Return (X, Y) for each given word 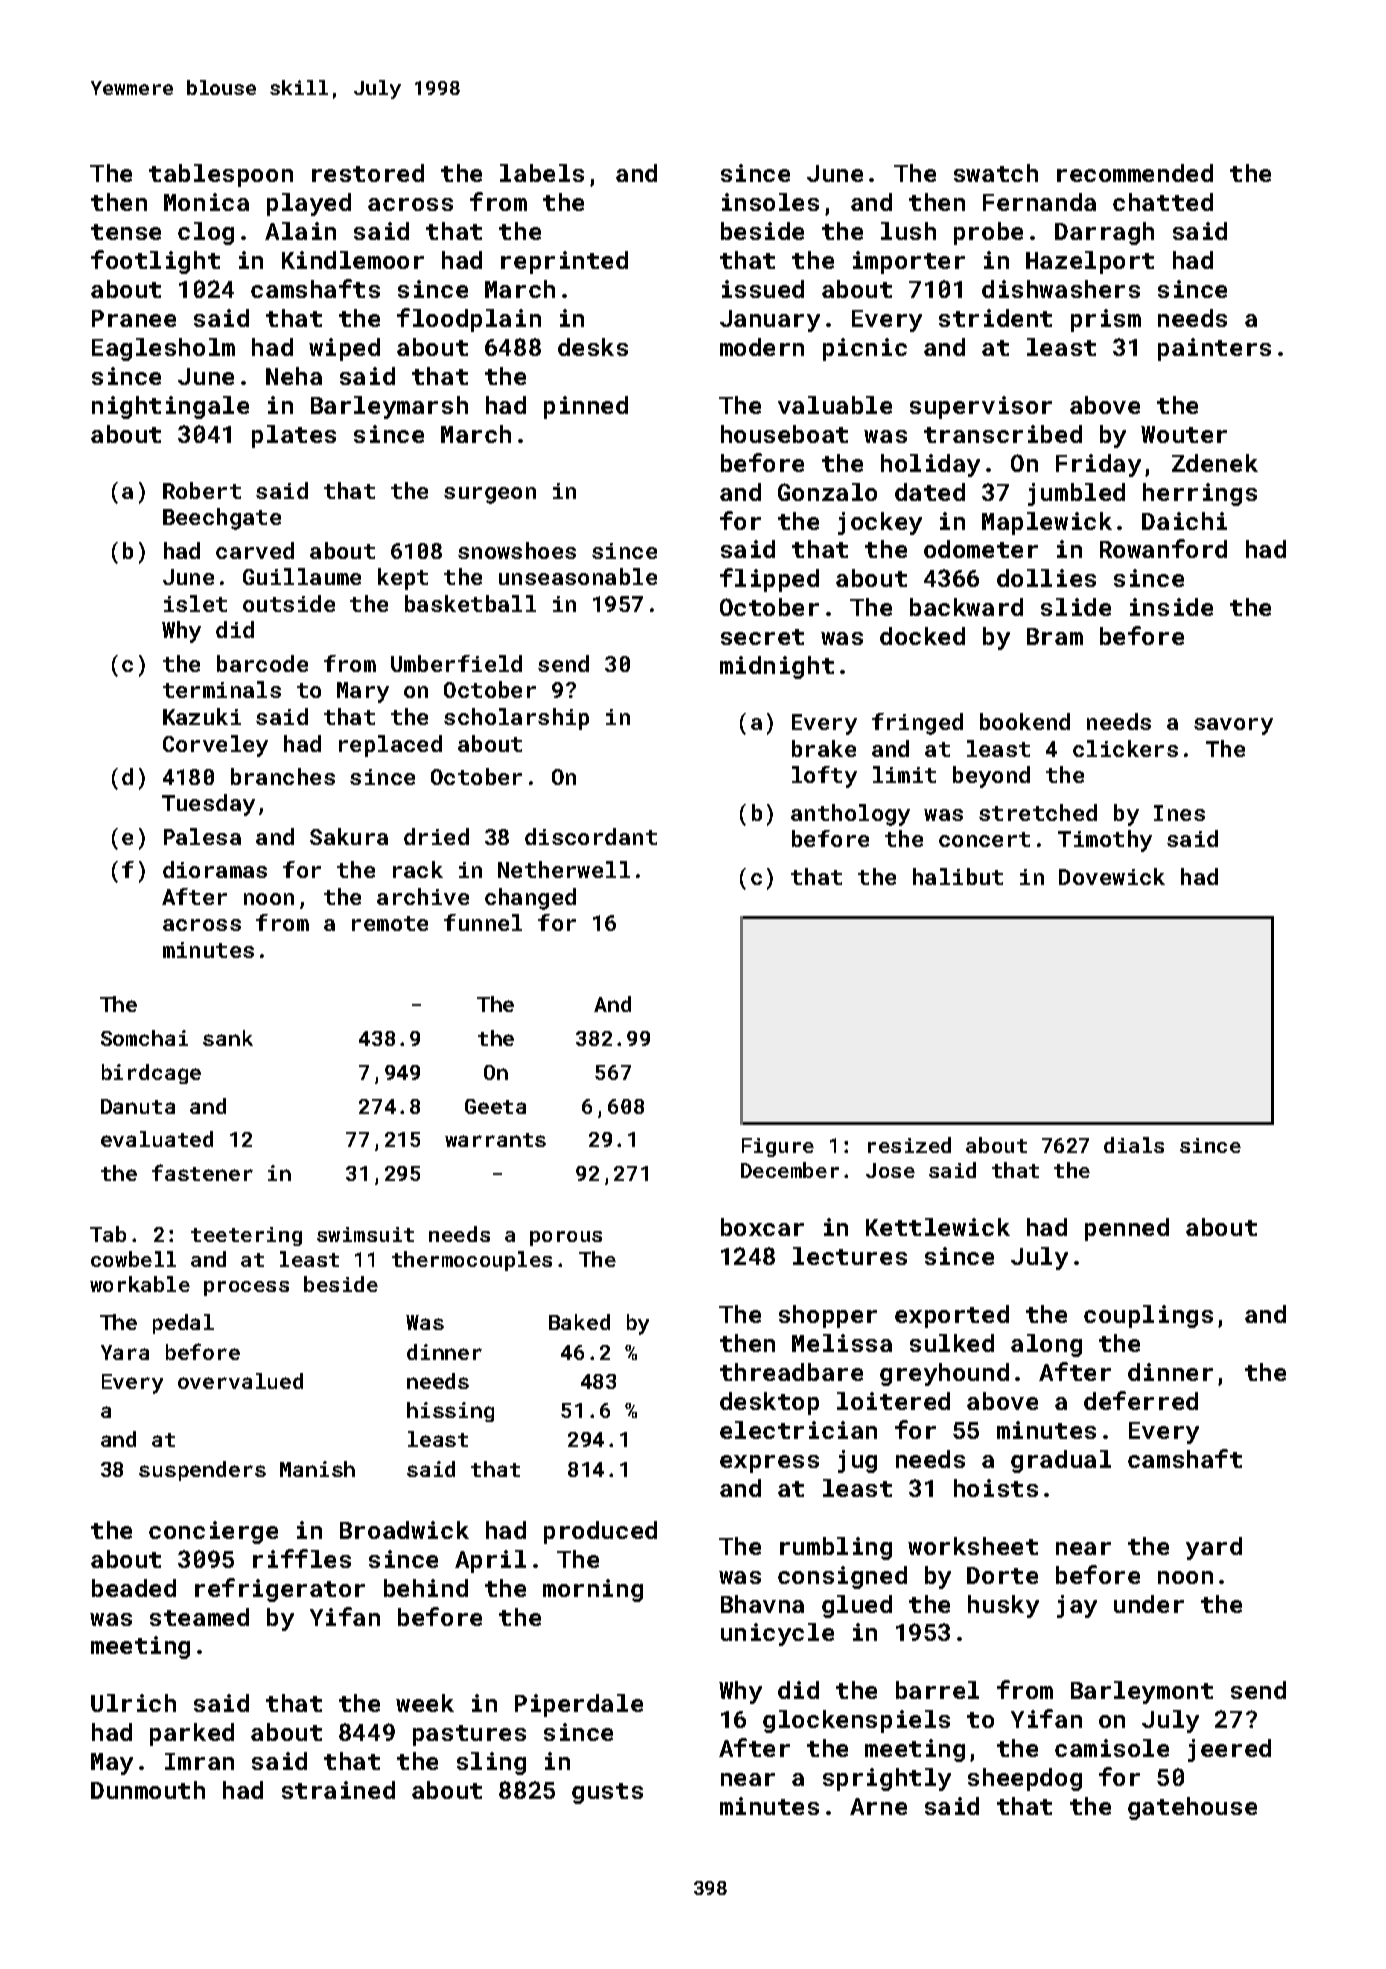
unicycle (777, 1634)
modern (762, 347)
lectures (850, 1256)
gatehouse (1192, 1808)
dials (1134, 1145)
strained (338, 1790)
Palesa (202, 836)
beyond (991, 777)
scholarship (516, 719)
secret (762, 637)
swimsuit (365, 1234)
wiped (344, 349)
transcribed (1003, 434)
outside (289, 603)
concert (984, 839)
